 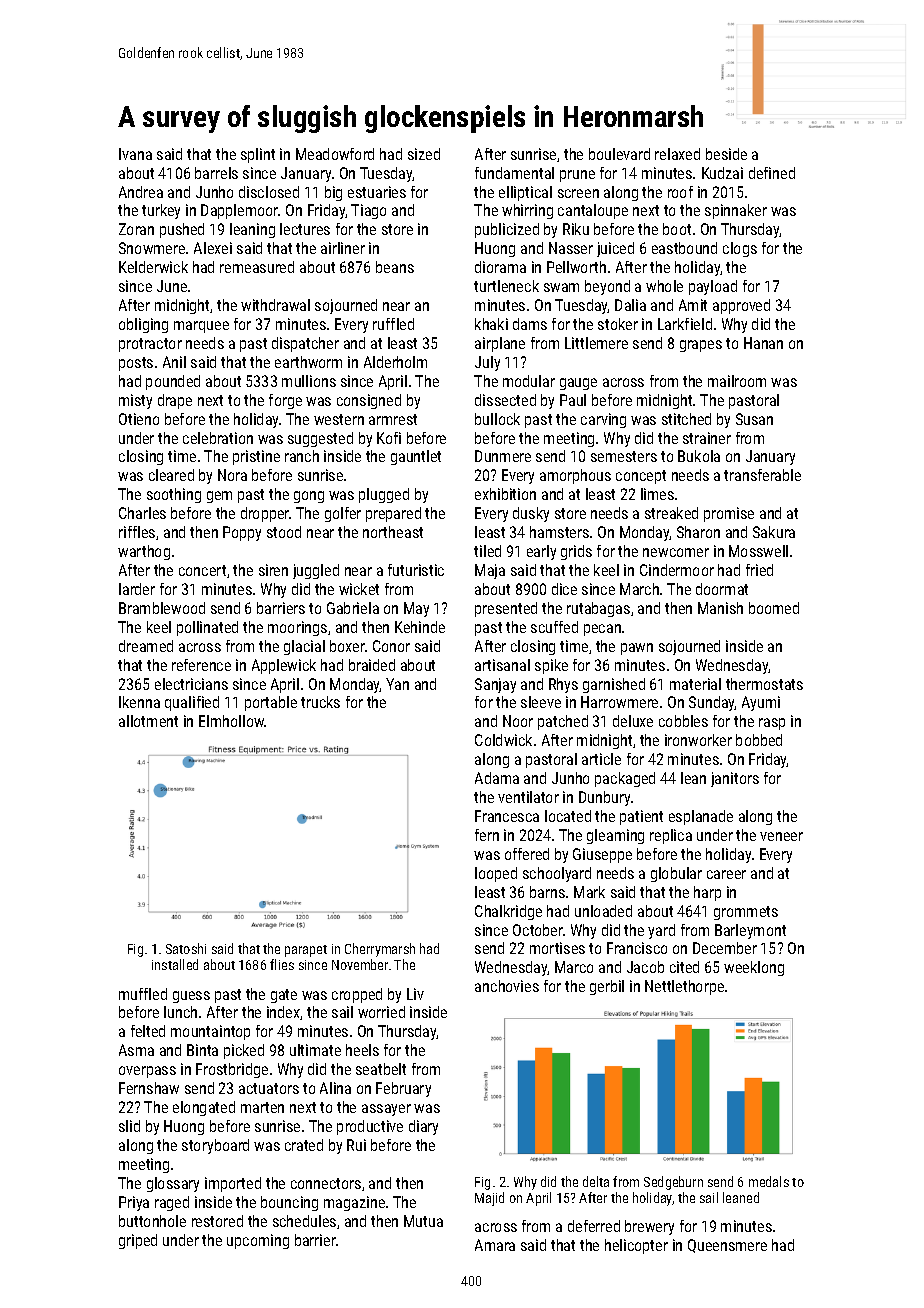 I want to click on gerbil, so click(x=607, y=987).
